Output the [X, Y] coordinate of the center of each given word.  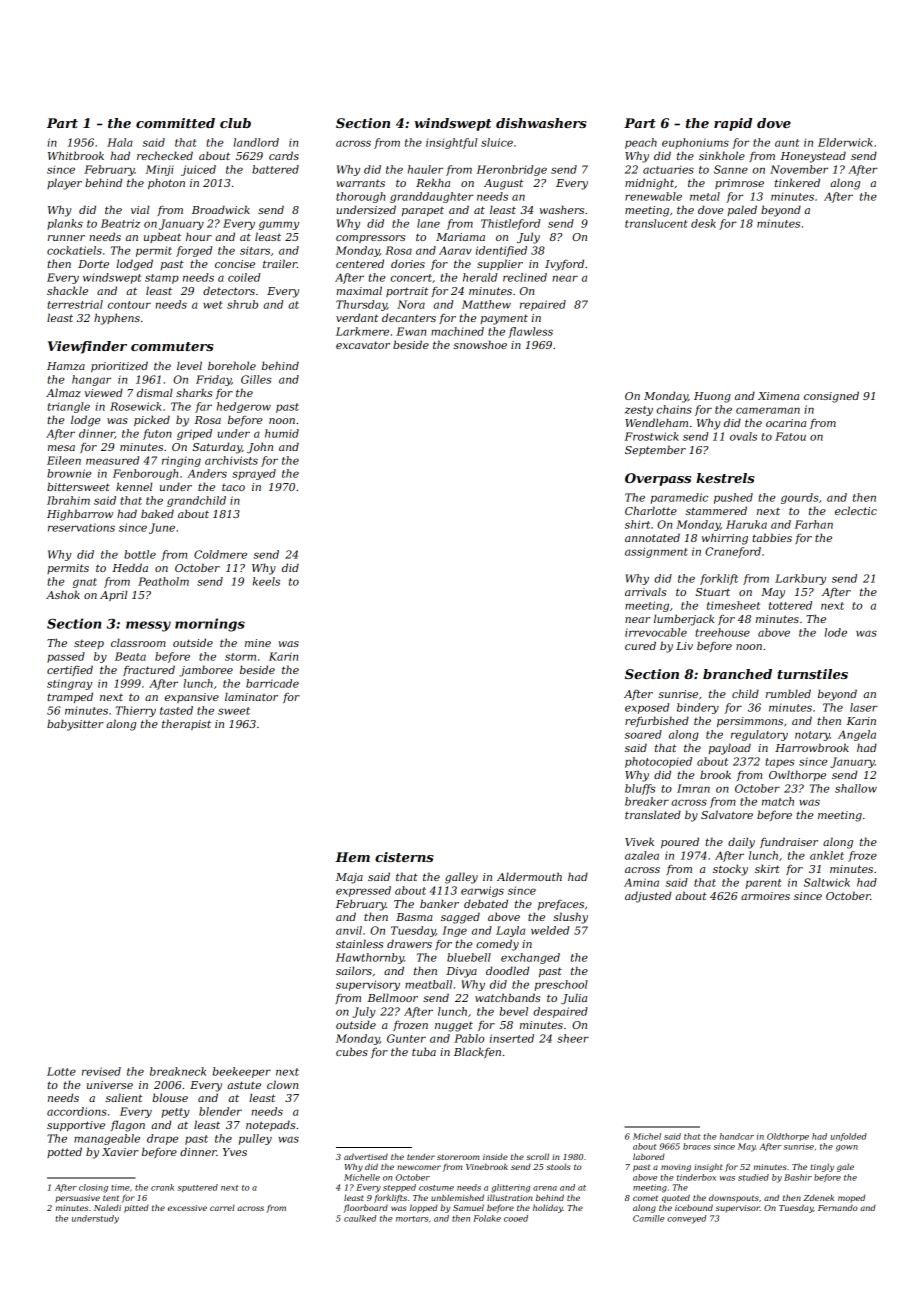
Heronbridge [512, 170]
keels [266, 581]
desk [703, 223]
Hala [120, 142]
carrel [222, 1207]
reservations [81, 527]
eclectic [856, 510]
